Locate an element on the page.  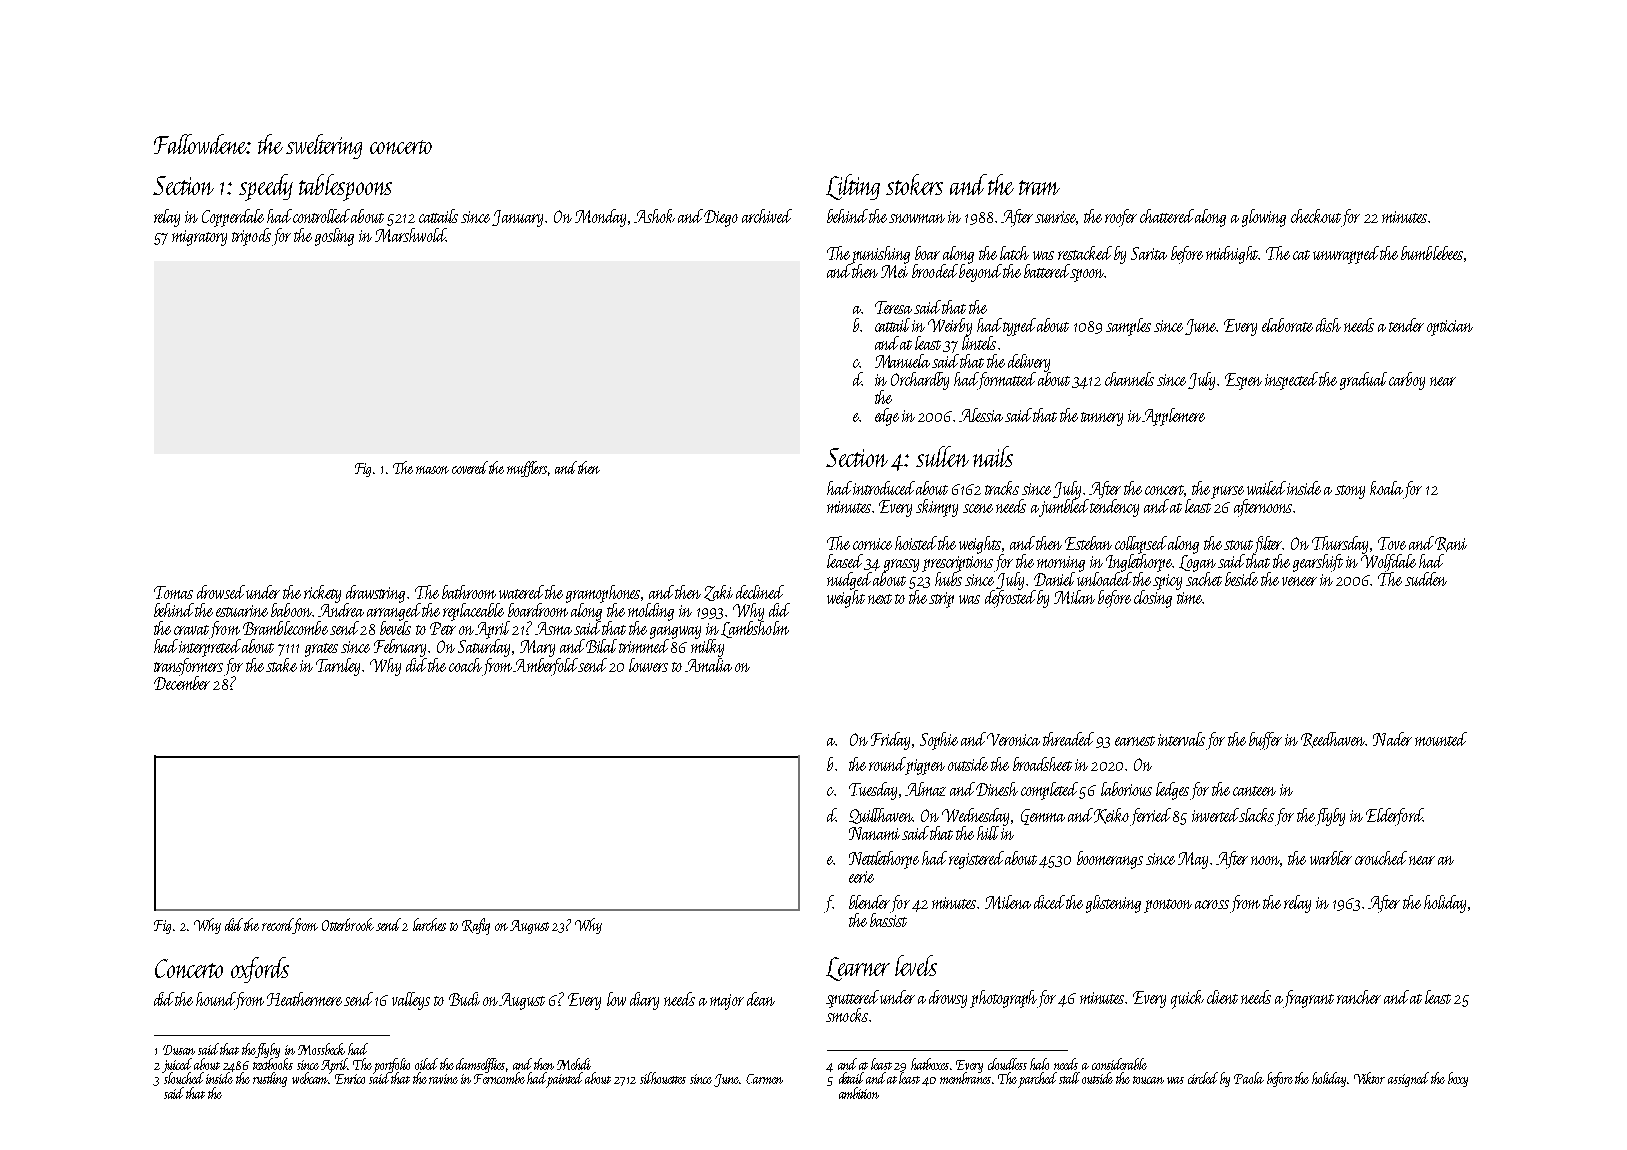
bathroom is located at coordinates (469, 592).
